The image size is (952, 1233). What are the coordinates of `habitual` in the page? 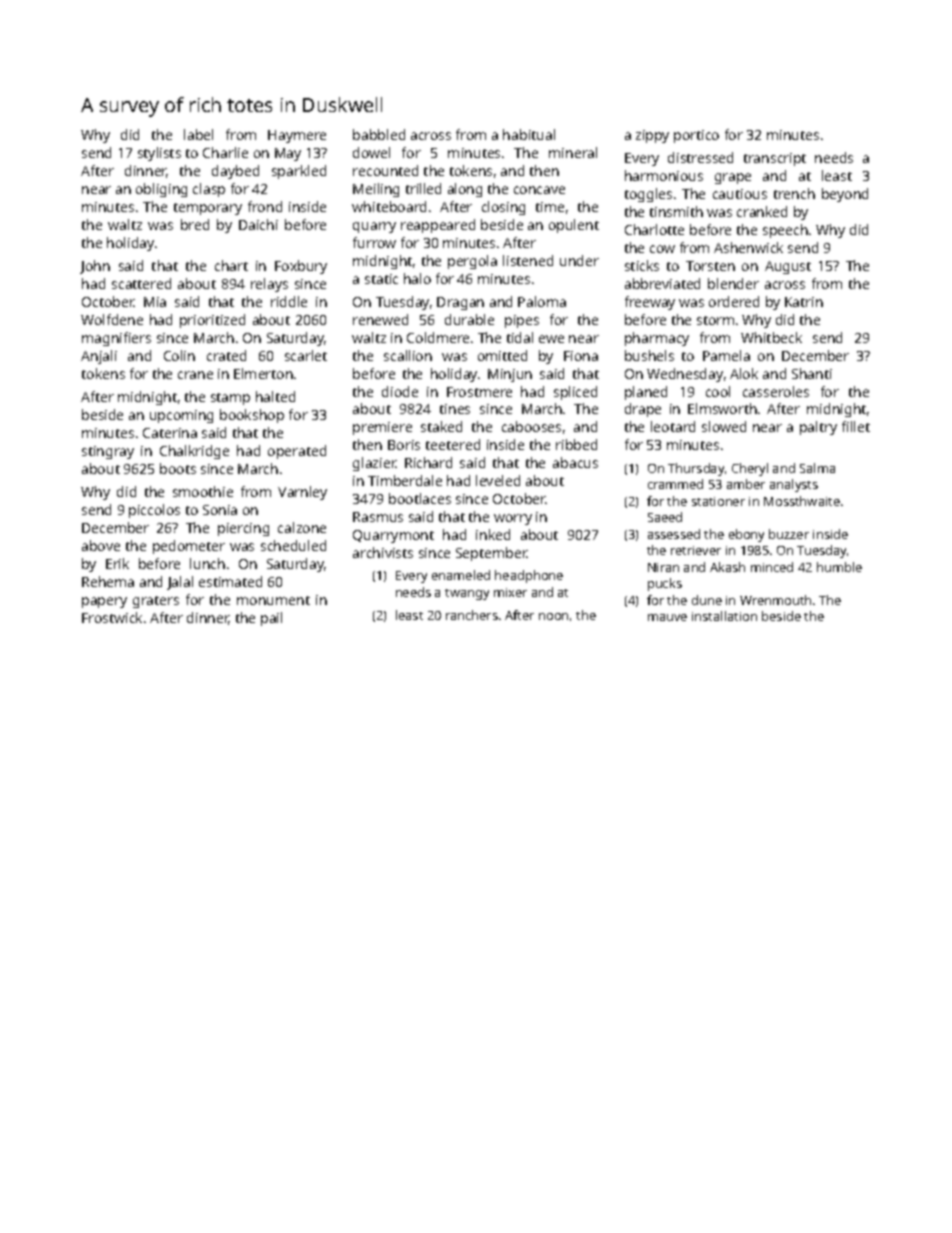 It's located at (529, 134).
